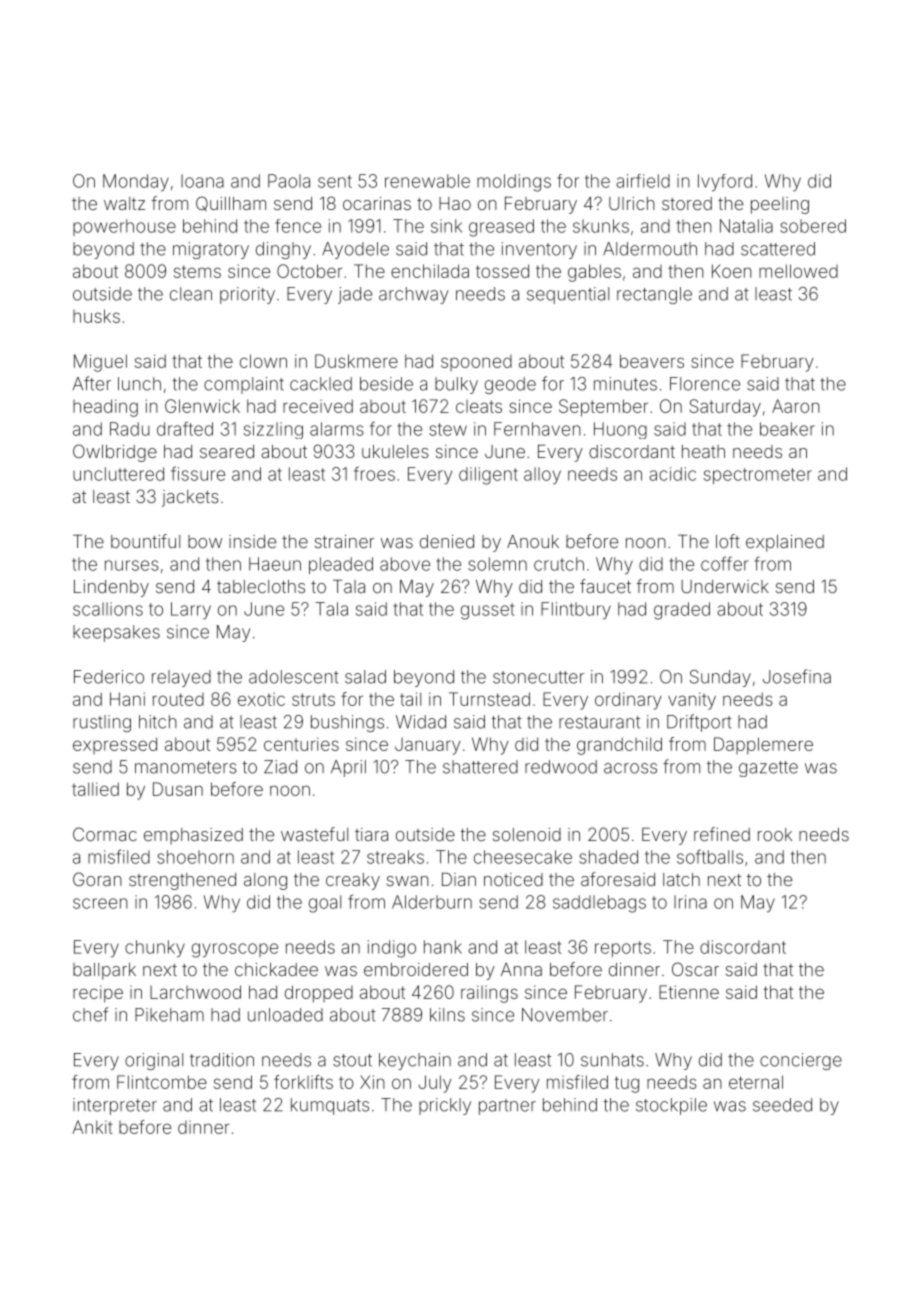 Image resolution: width=924 pixels, height=1311 pixels. What do you see at coordinates (514, 183) in the screenshot?
I see `moldings` at bounding box center [514, 183].
